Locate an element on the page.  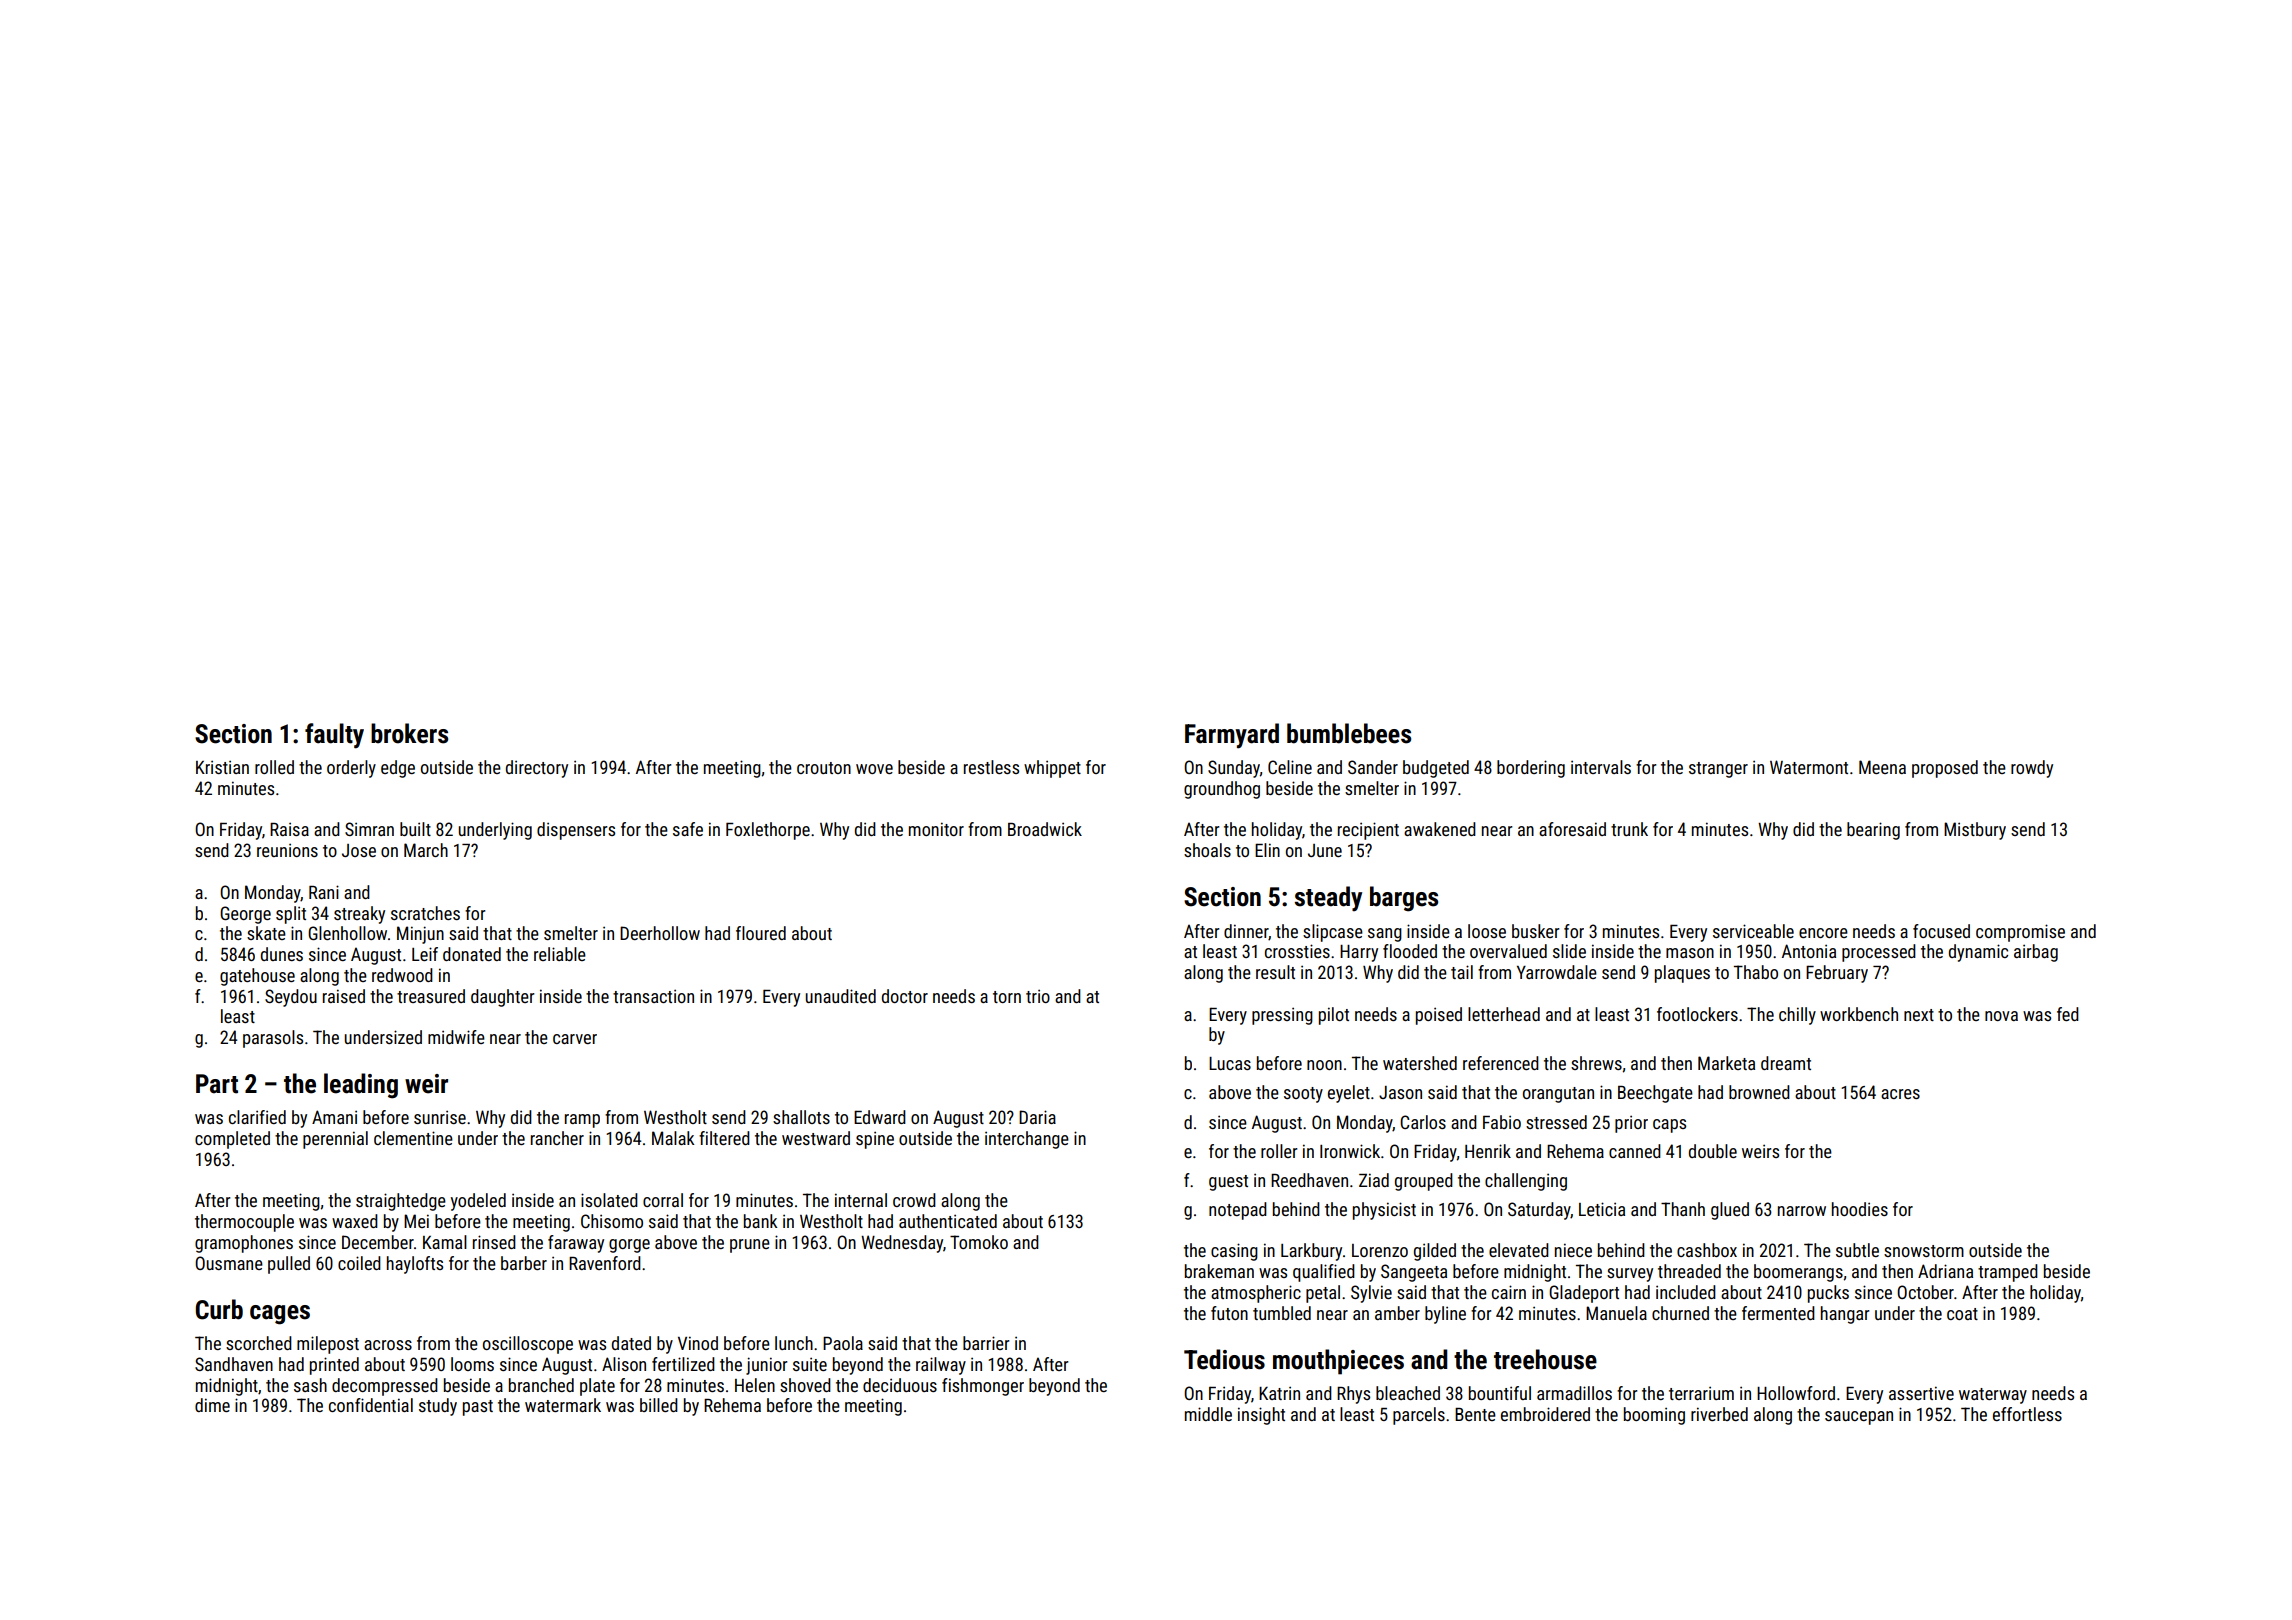
isolated is located at coordinates (609, 1200).
